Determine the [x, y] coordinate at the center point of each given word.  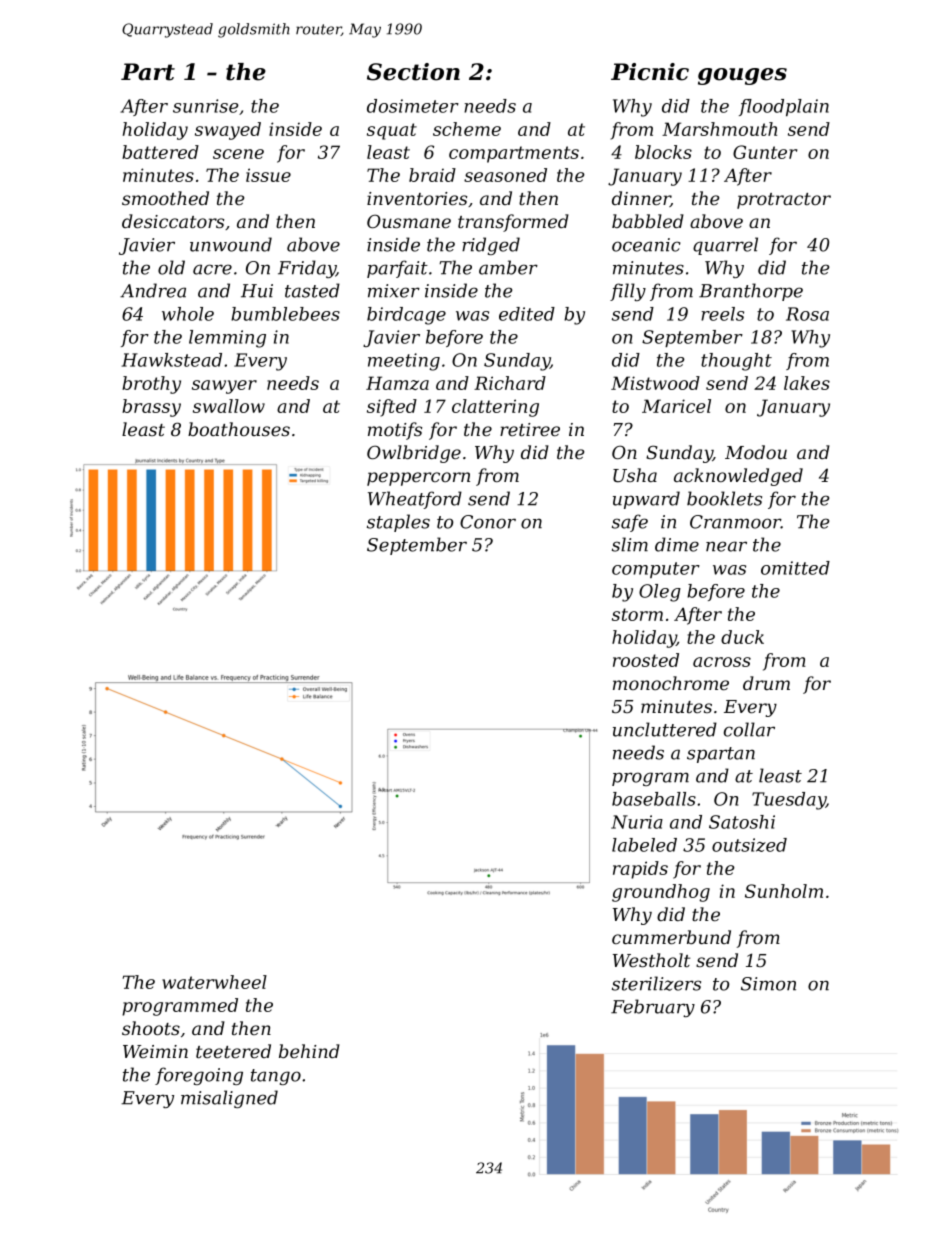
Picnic [650, 72]
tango [276, 1077]
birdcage [406, 316]
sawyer [224, 387]
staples [398, 523]
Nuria [637, 822]
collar [749, 729]
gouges [742, 76]
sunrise [206, 106]
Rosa [807, 314]
